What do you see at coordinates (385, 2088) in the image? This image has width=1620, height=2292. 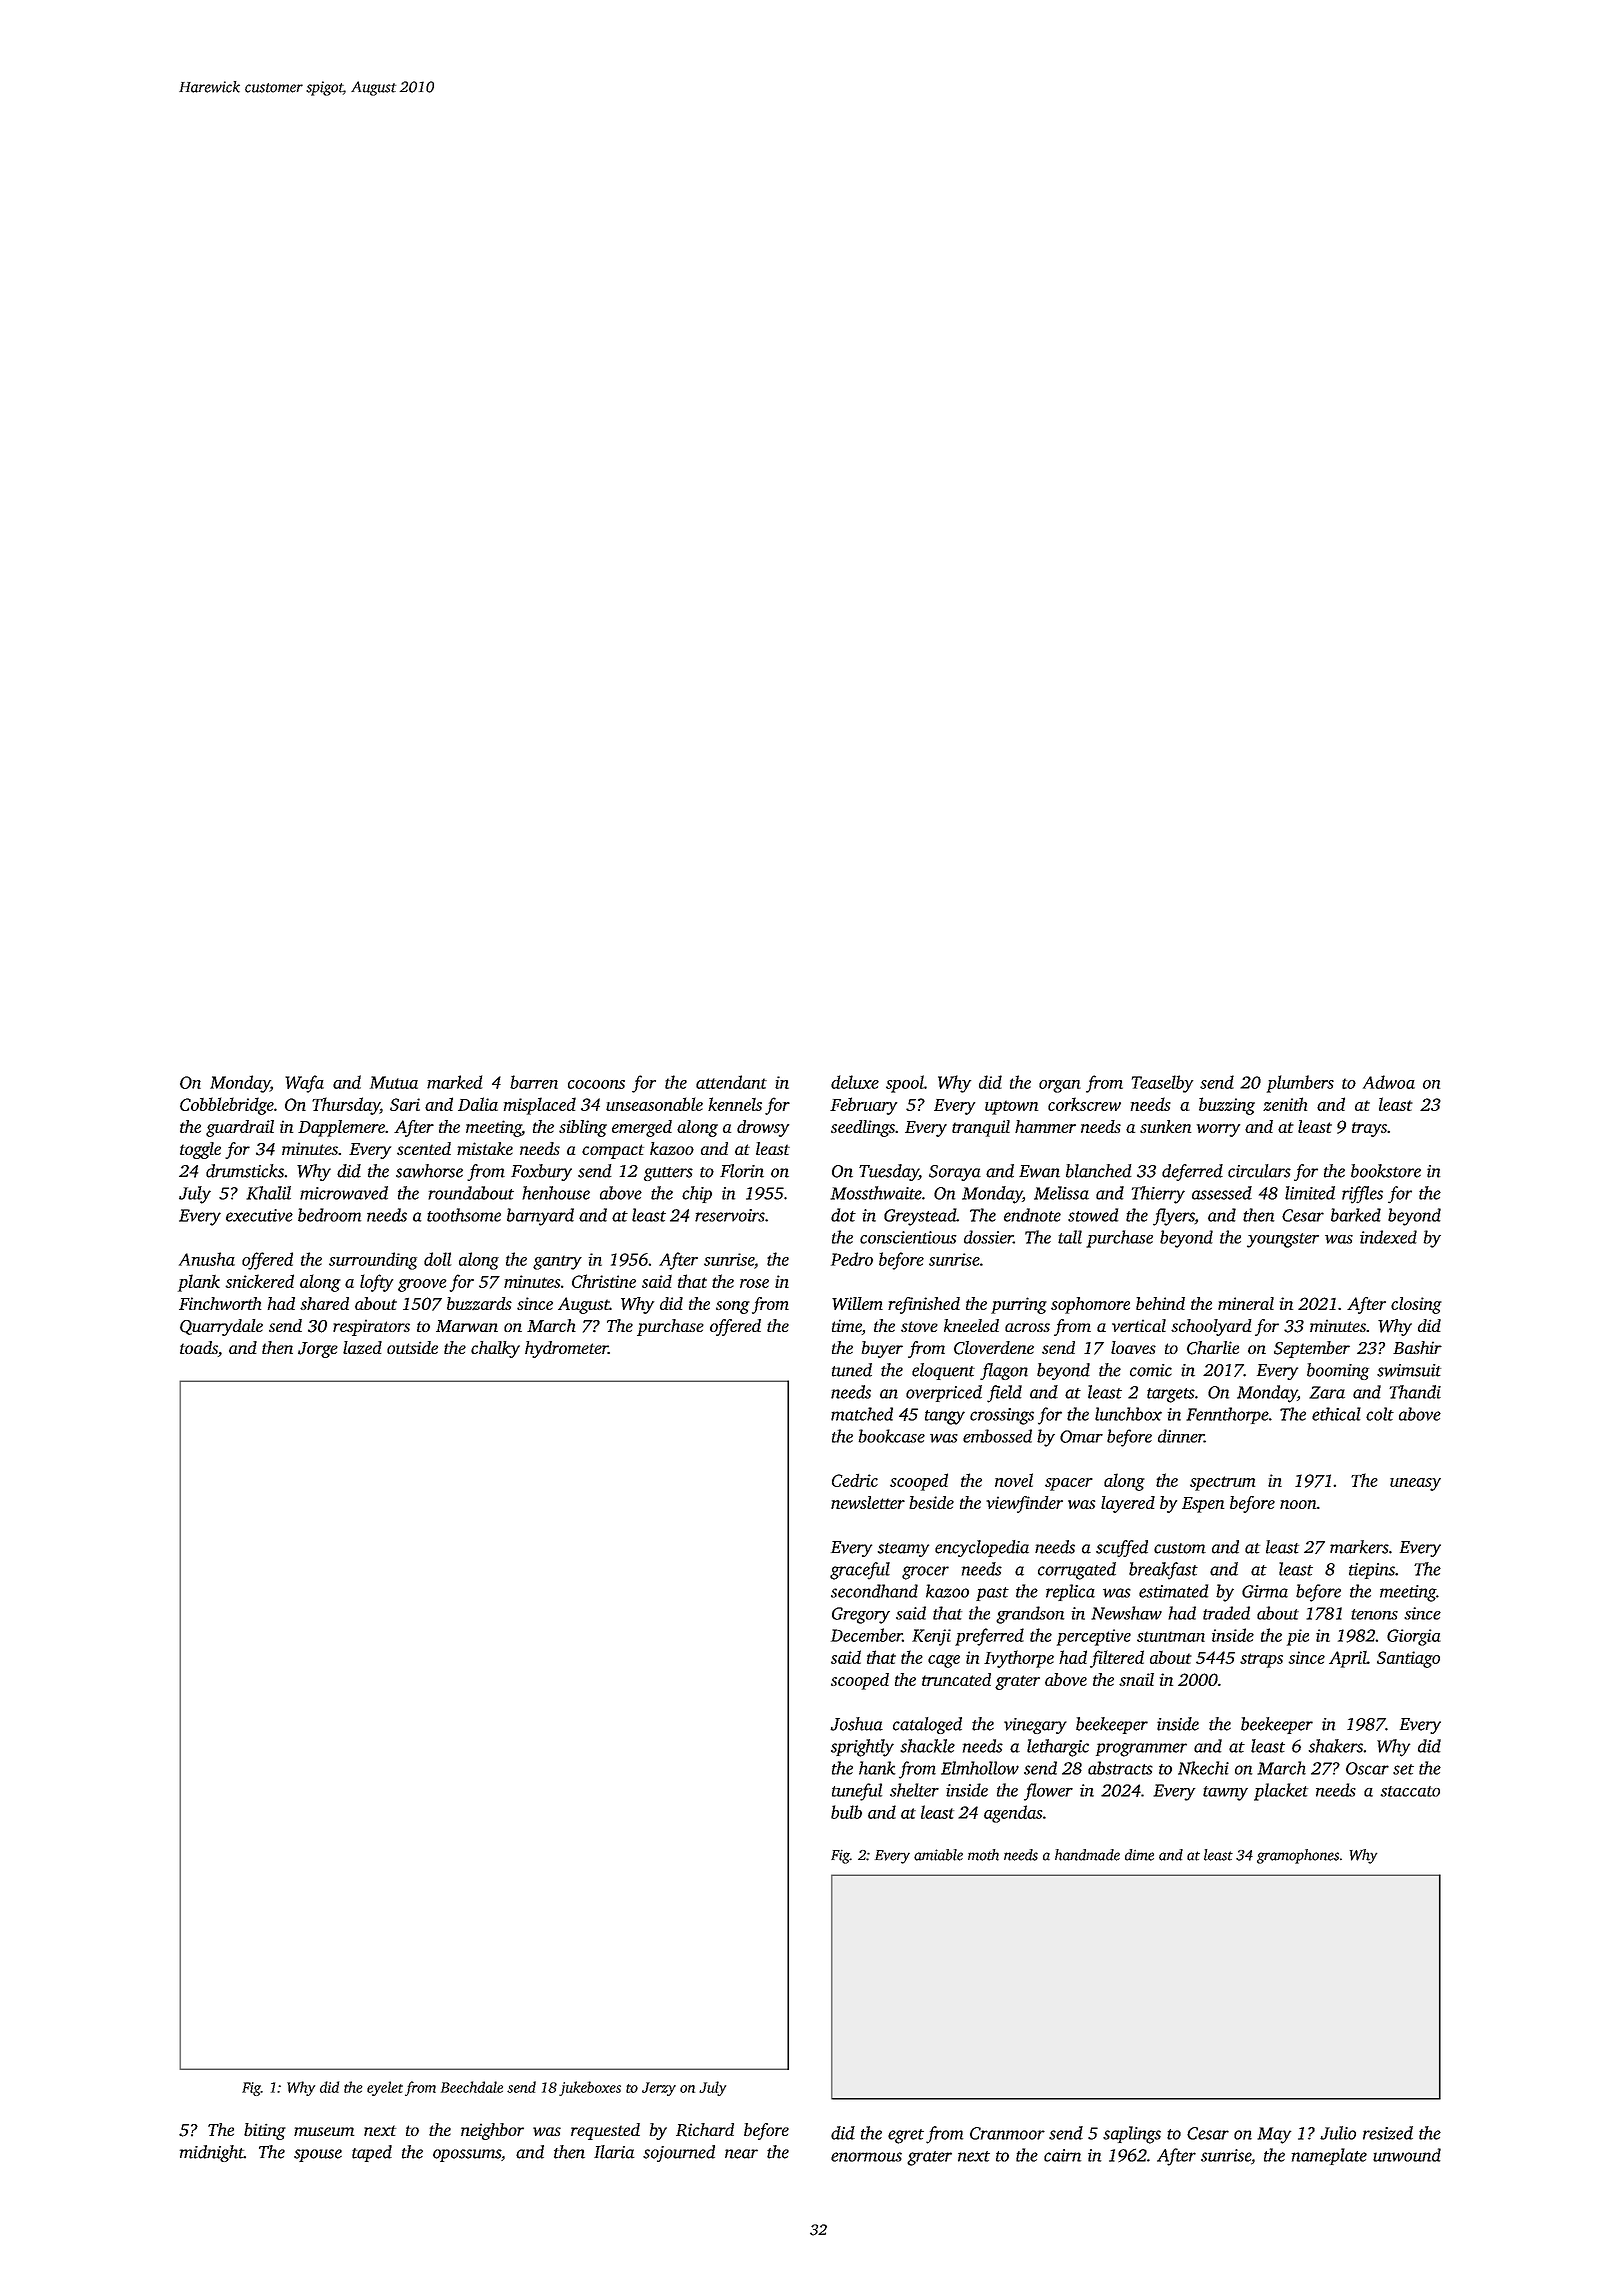 I see `eyelet` at bounding box center [385, 2088].
